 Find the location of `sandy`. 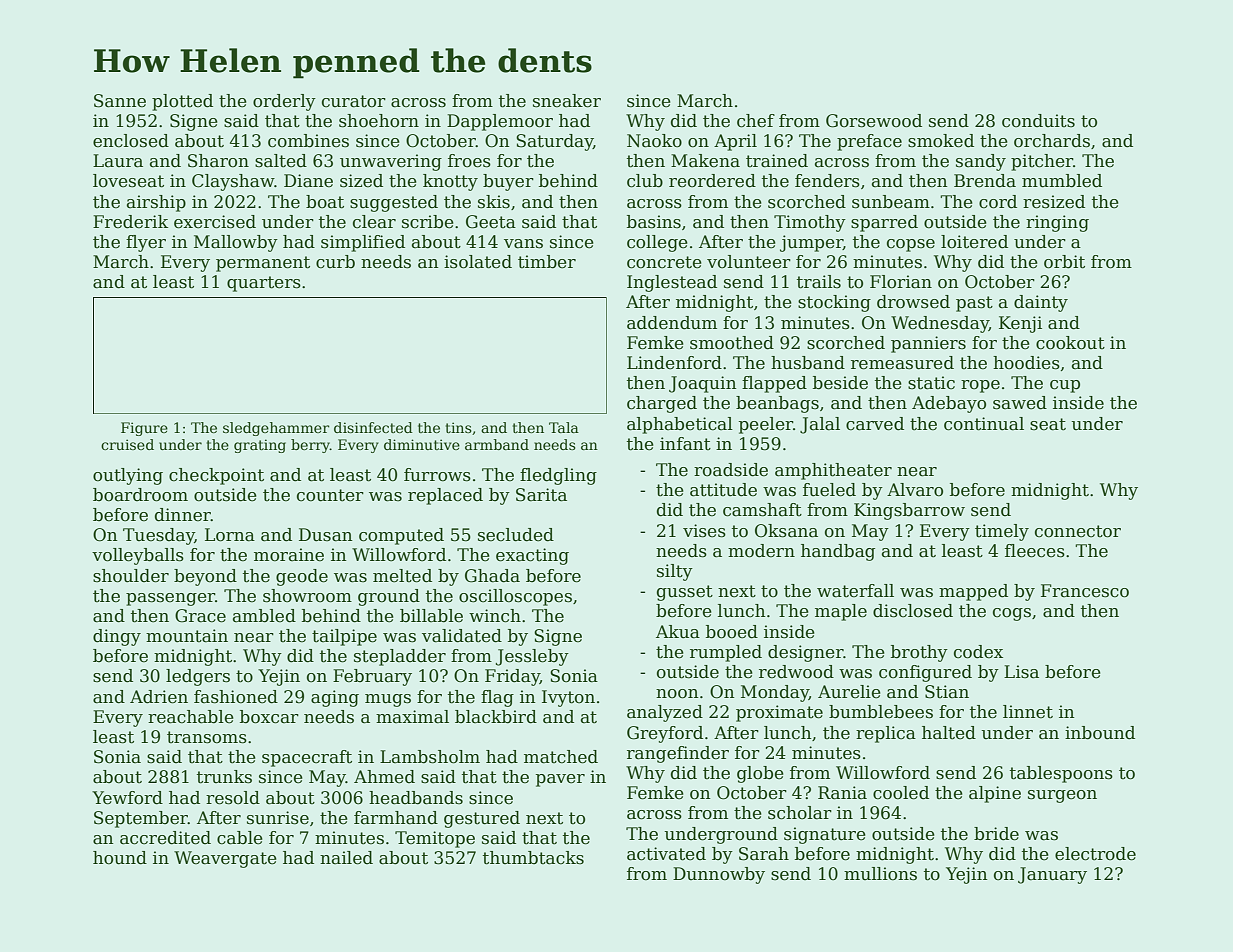

sandy is located at coordinates (981, 162).
